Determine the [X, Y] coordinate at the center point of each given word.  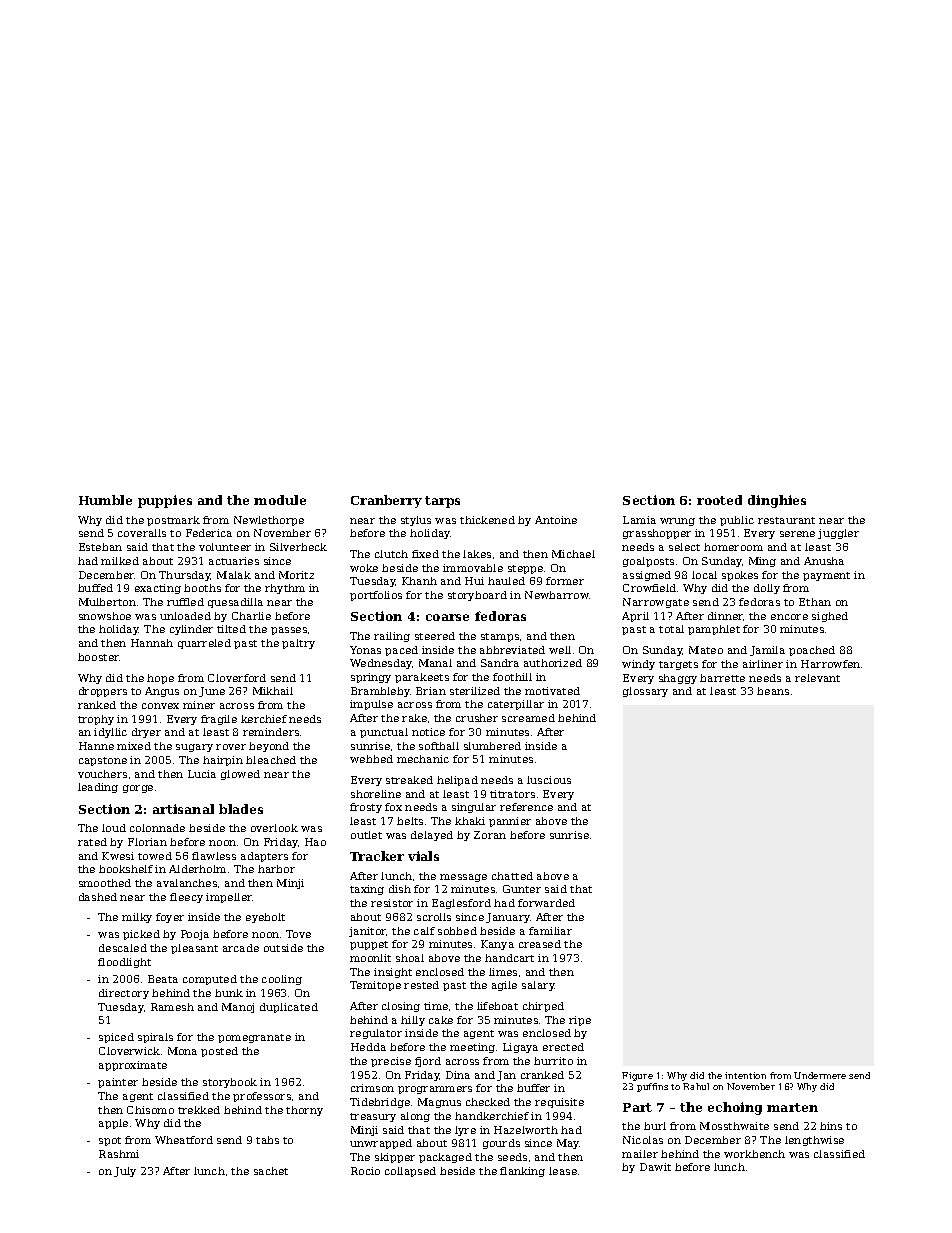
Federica [209, 533]
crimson [372, 1088]
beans [773, 691]
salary [538, 986]
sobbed [457, 931]
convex [160, 706]
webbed [371, 759]
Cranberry [386, 501]
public [737, 521]
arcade [241, 948]
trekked [199, 1110]
